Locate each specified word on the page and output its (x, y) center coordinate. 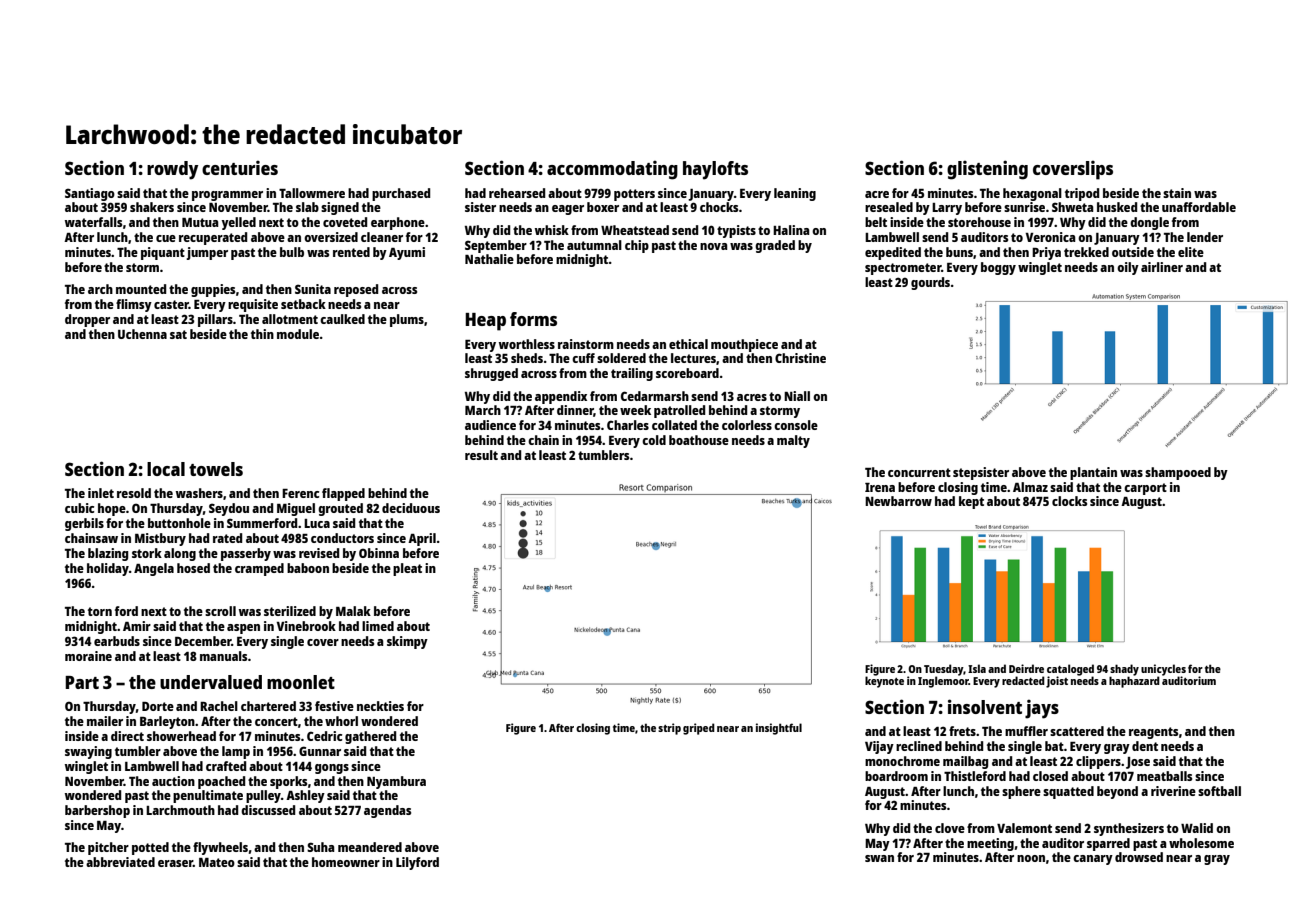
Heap (485, 322)
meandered (370, 847)
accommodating (612, 170)
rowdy (172, 170)
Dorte (158, 706)
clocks (1069, 501)
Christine (800, 358)
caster (171, 304)
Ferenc (300, 493)
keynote (884, 682)
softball (1219, 791)
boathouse (699, 440)
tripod (1082, 194)
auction (173, 781)
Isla (977, 668)
